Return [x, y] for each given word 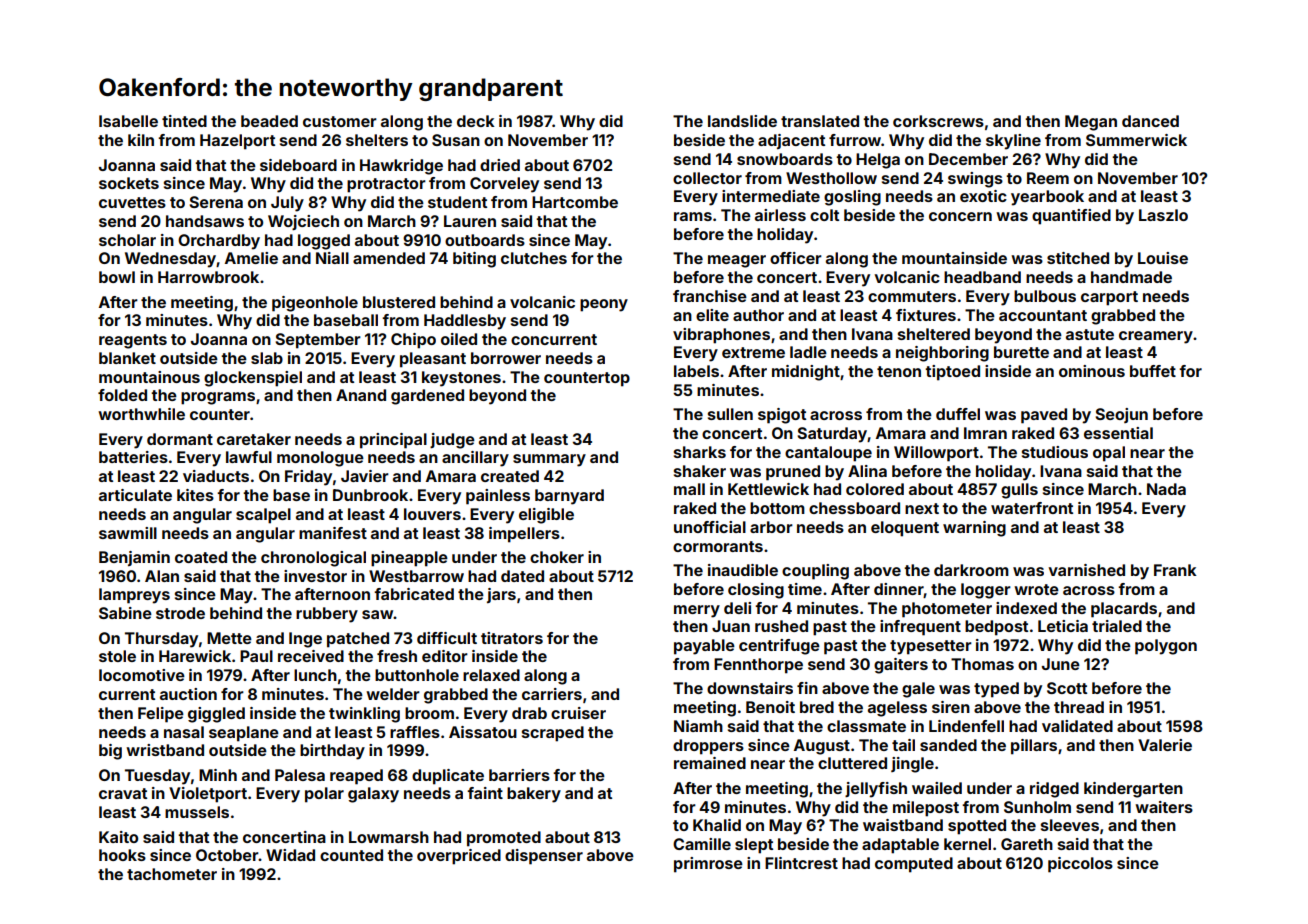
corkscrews [938, 121]
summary [549, 460]
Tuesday [157, 777]
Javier [365, 476]
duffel [958, 414]
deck [476, 121]
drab [529, 713]
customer [340, 121]
